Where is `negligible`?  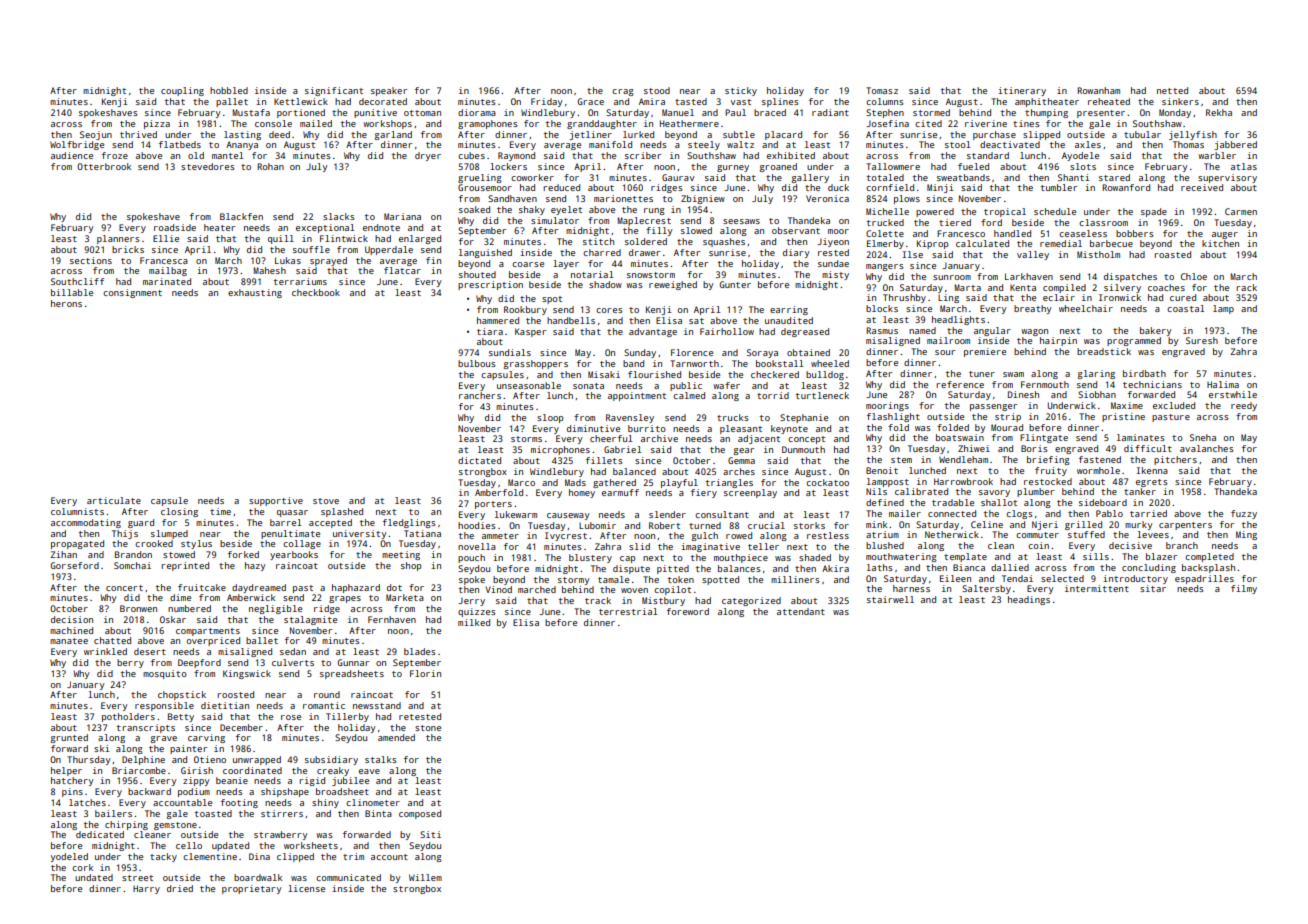
negligible is located at coordinates (275, 609).
